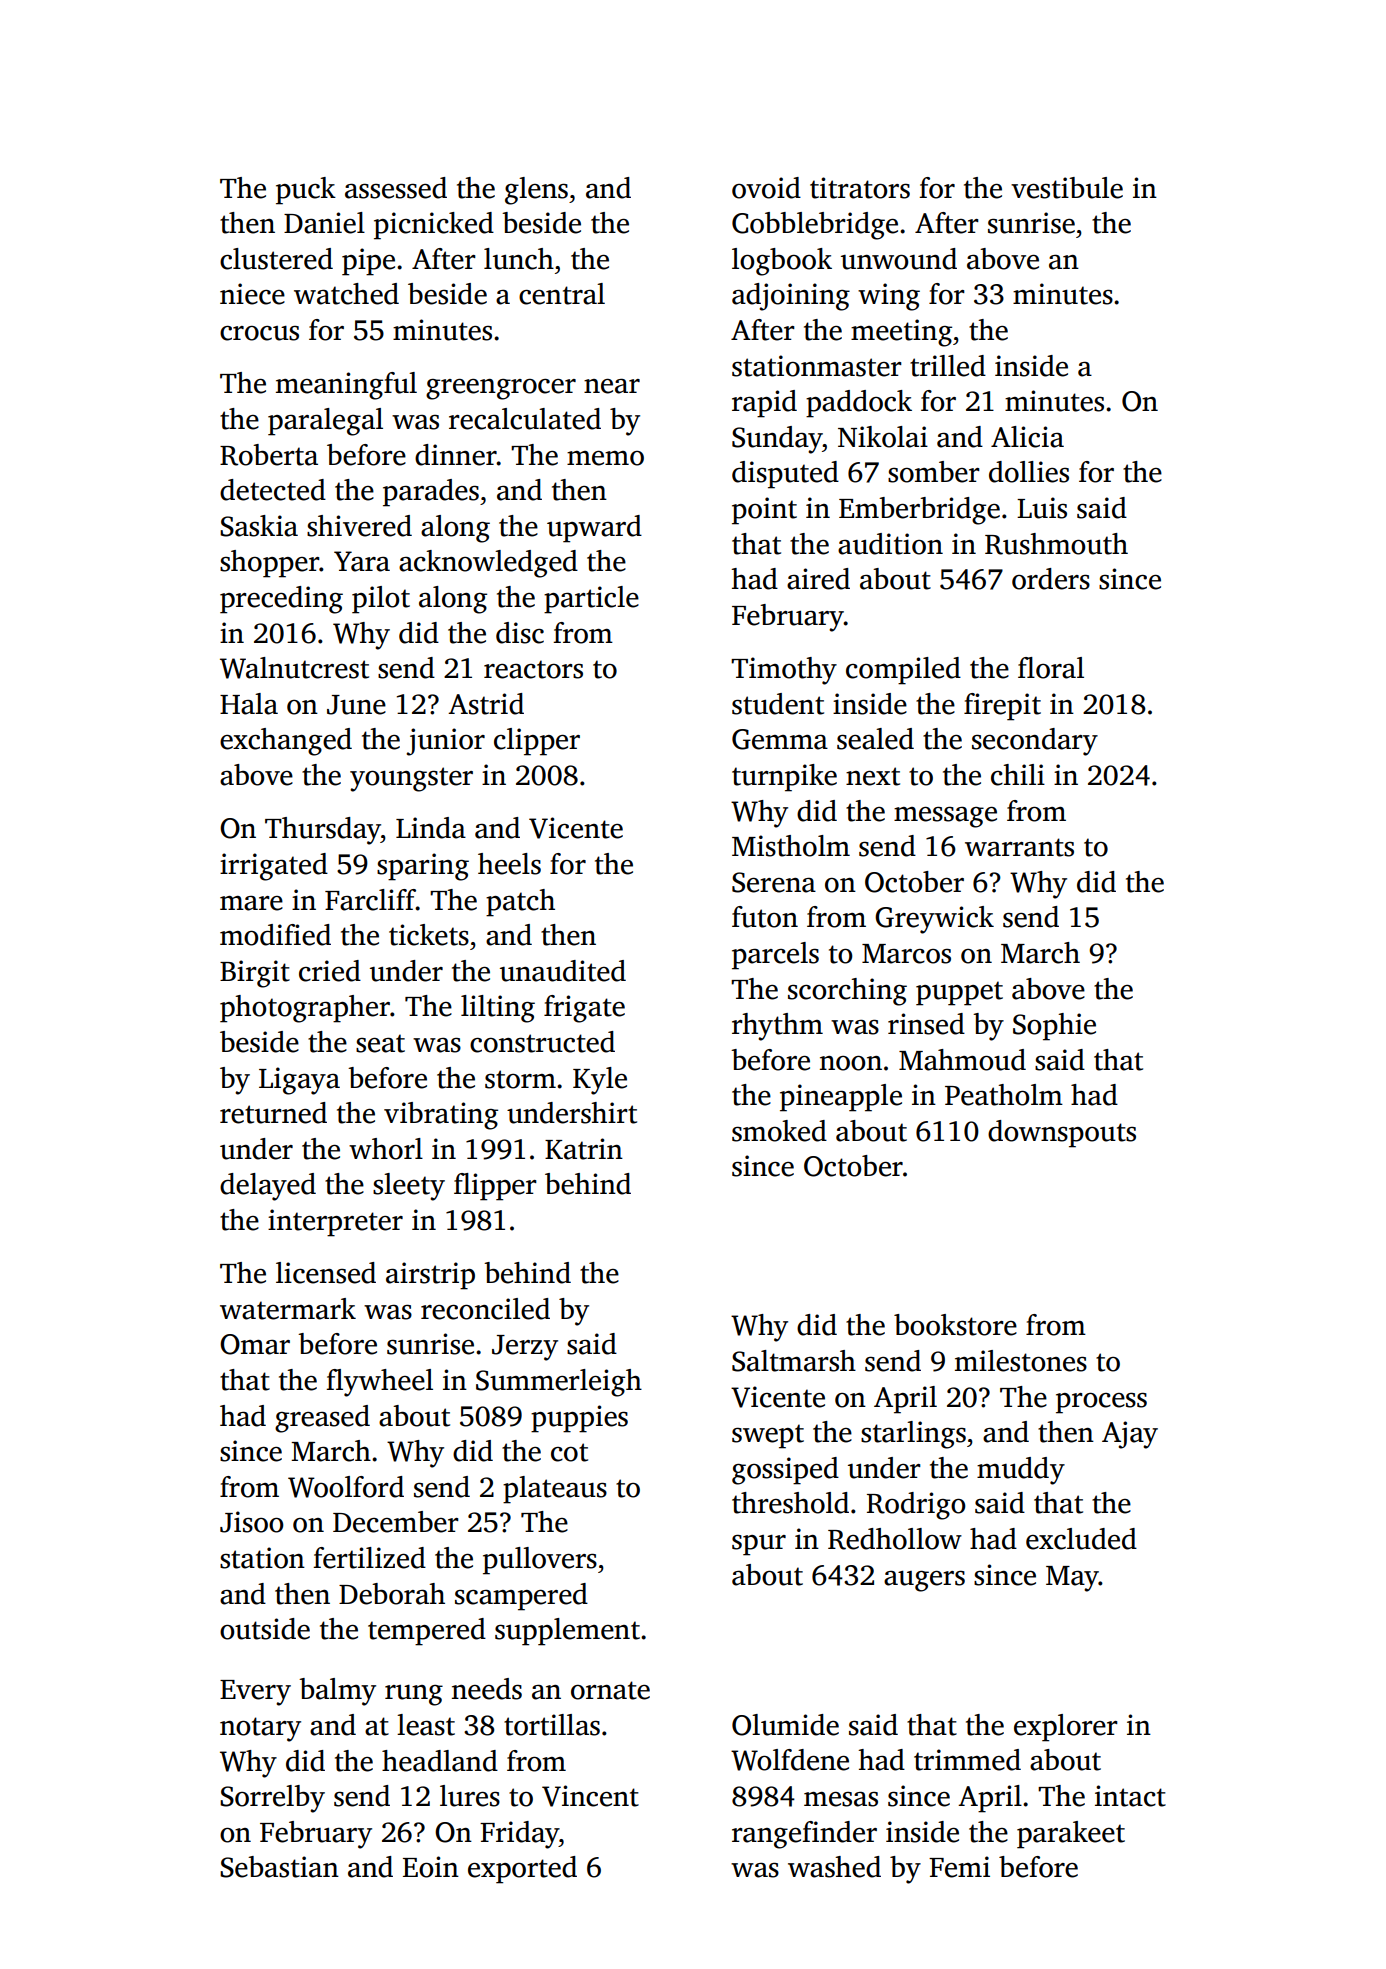 The width and height of the screenshot is (1386, 1969). Describe the element at coordinates (777, 440) in the screenshot. I see `Sunday` at that location.
